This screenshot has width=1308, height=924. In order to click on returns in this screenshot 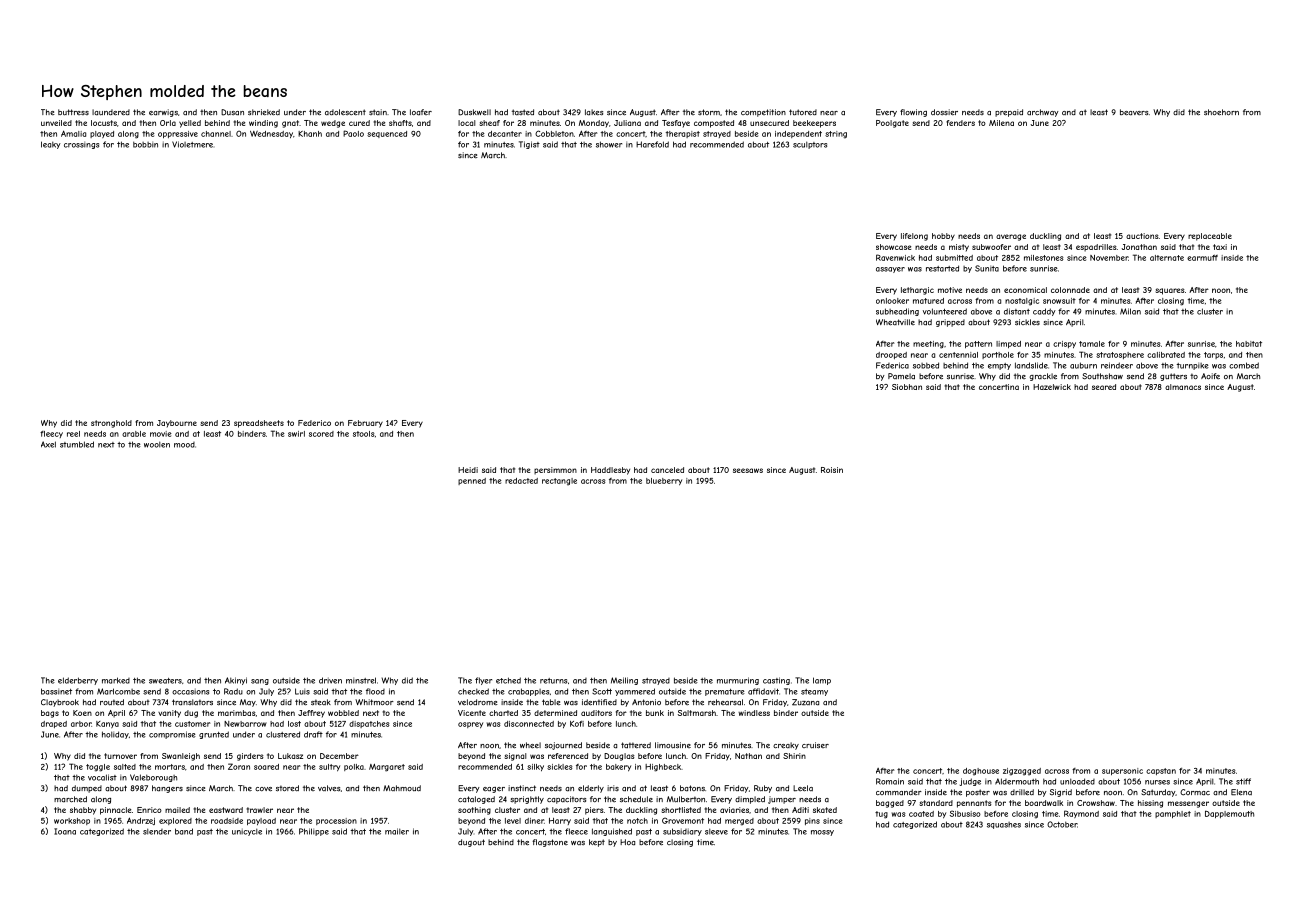, I will do `click(553, 681)`.
